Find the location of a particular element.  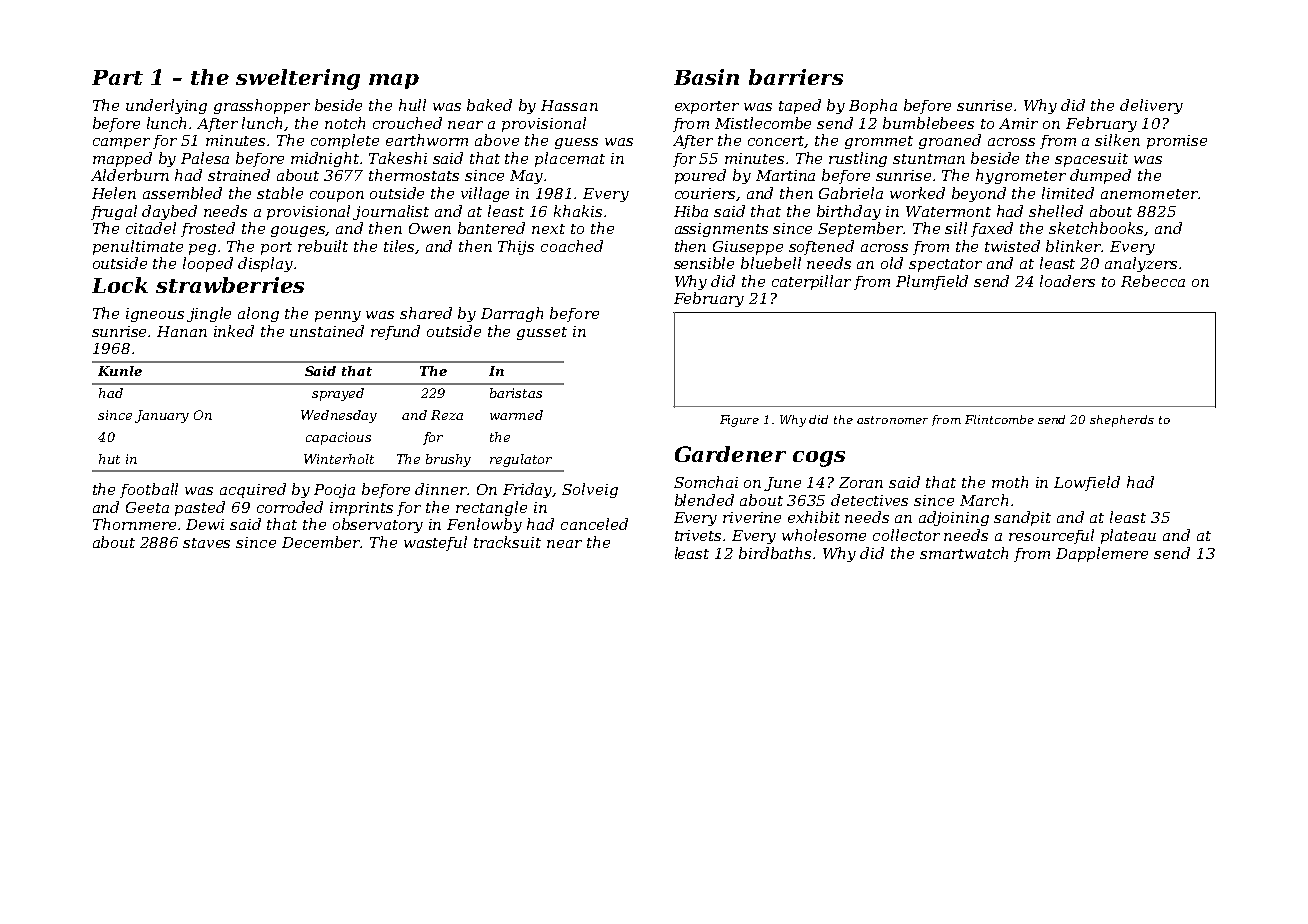

Darragh is located at coordinates (512, 314).
